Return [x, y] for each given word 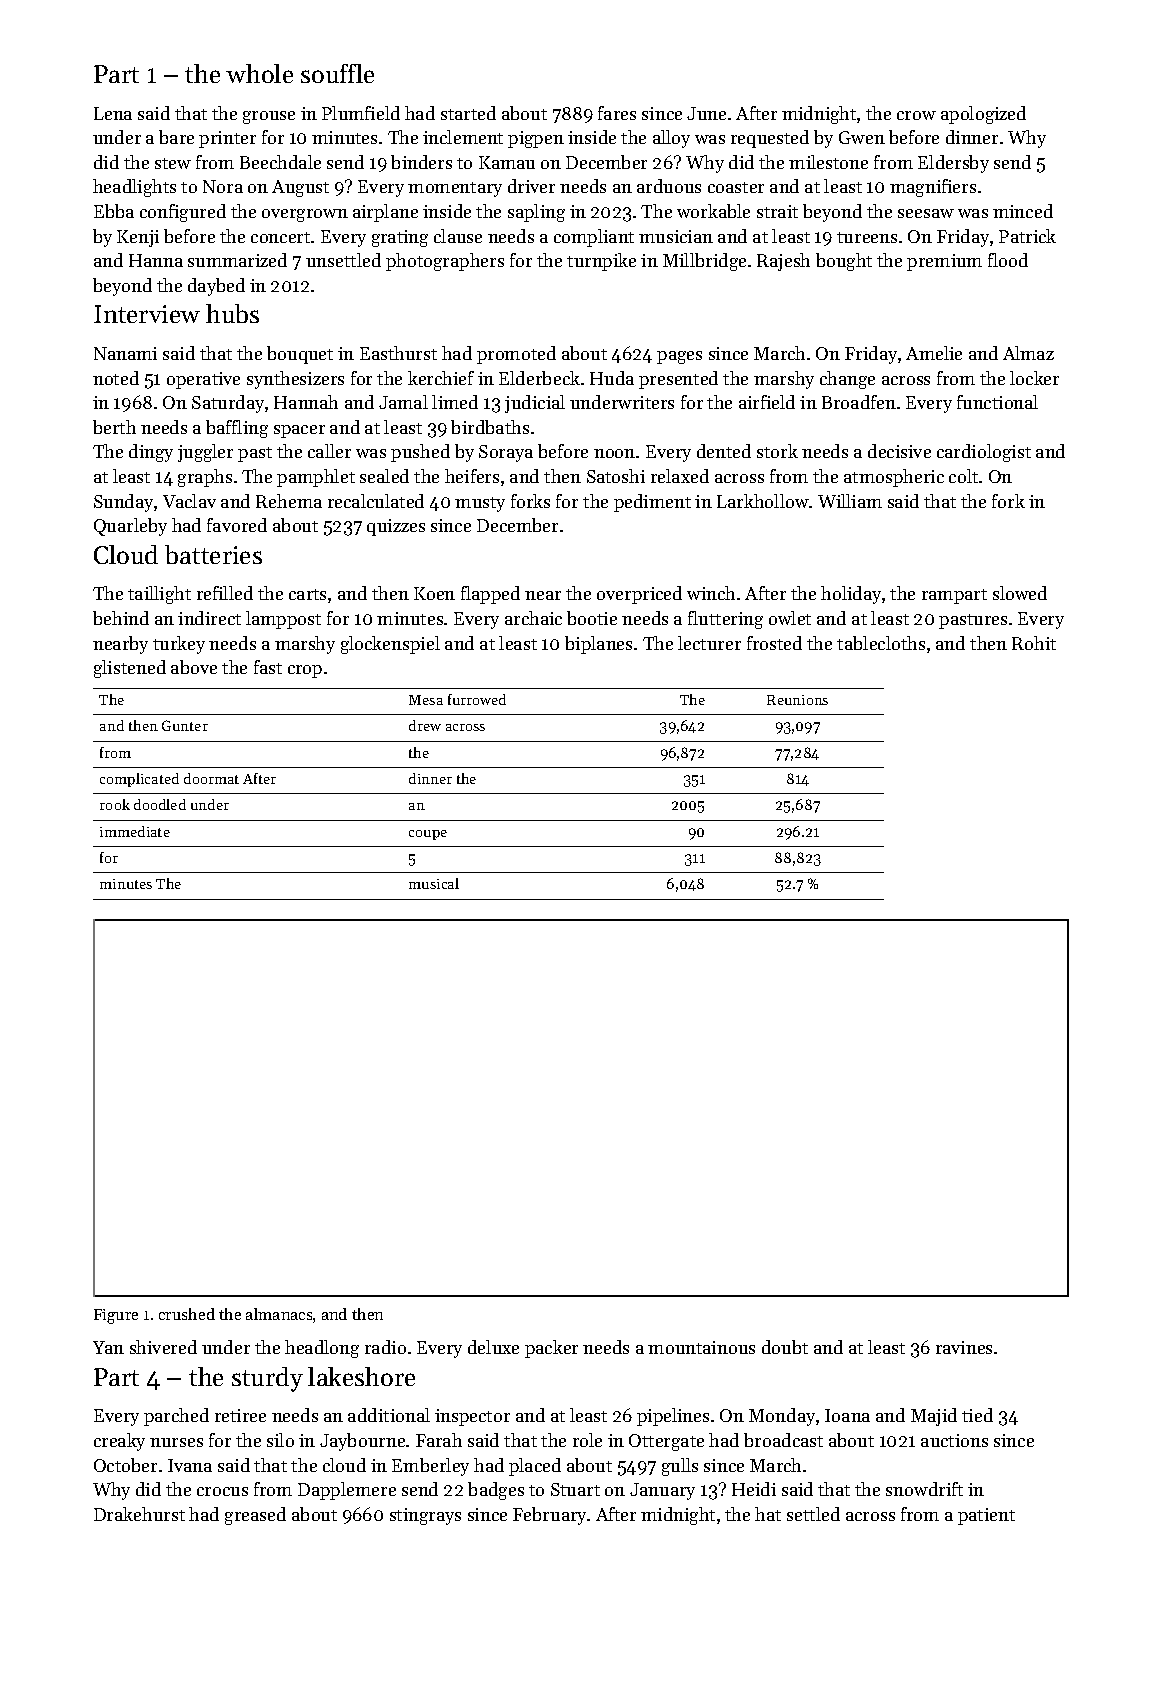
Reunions [797, 700]
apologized [983, 115]
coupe [428, 835]
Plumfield [361, 113]
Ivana [190, 1465]
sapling [536, 213]
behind [121, 618]
